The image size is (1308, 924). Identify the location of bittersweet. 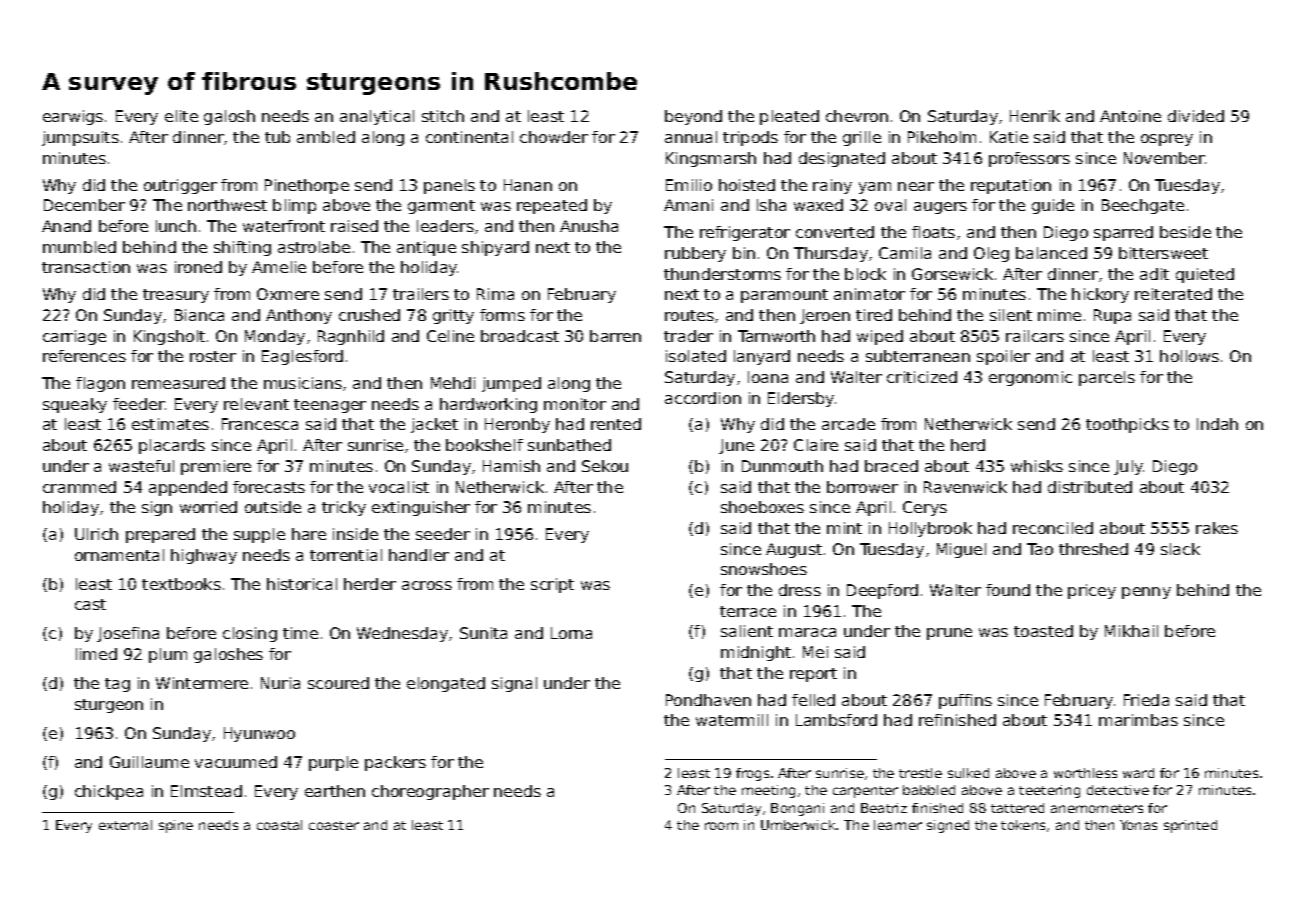
(1163, 253).
